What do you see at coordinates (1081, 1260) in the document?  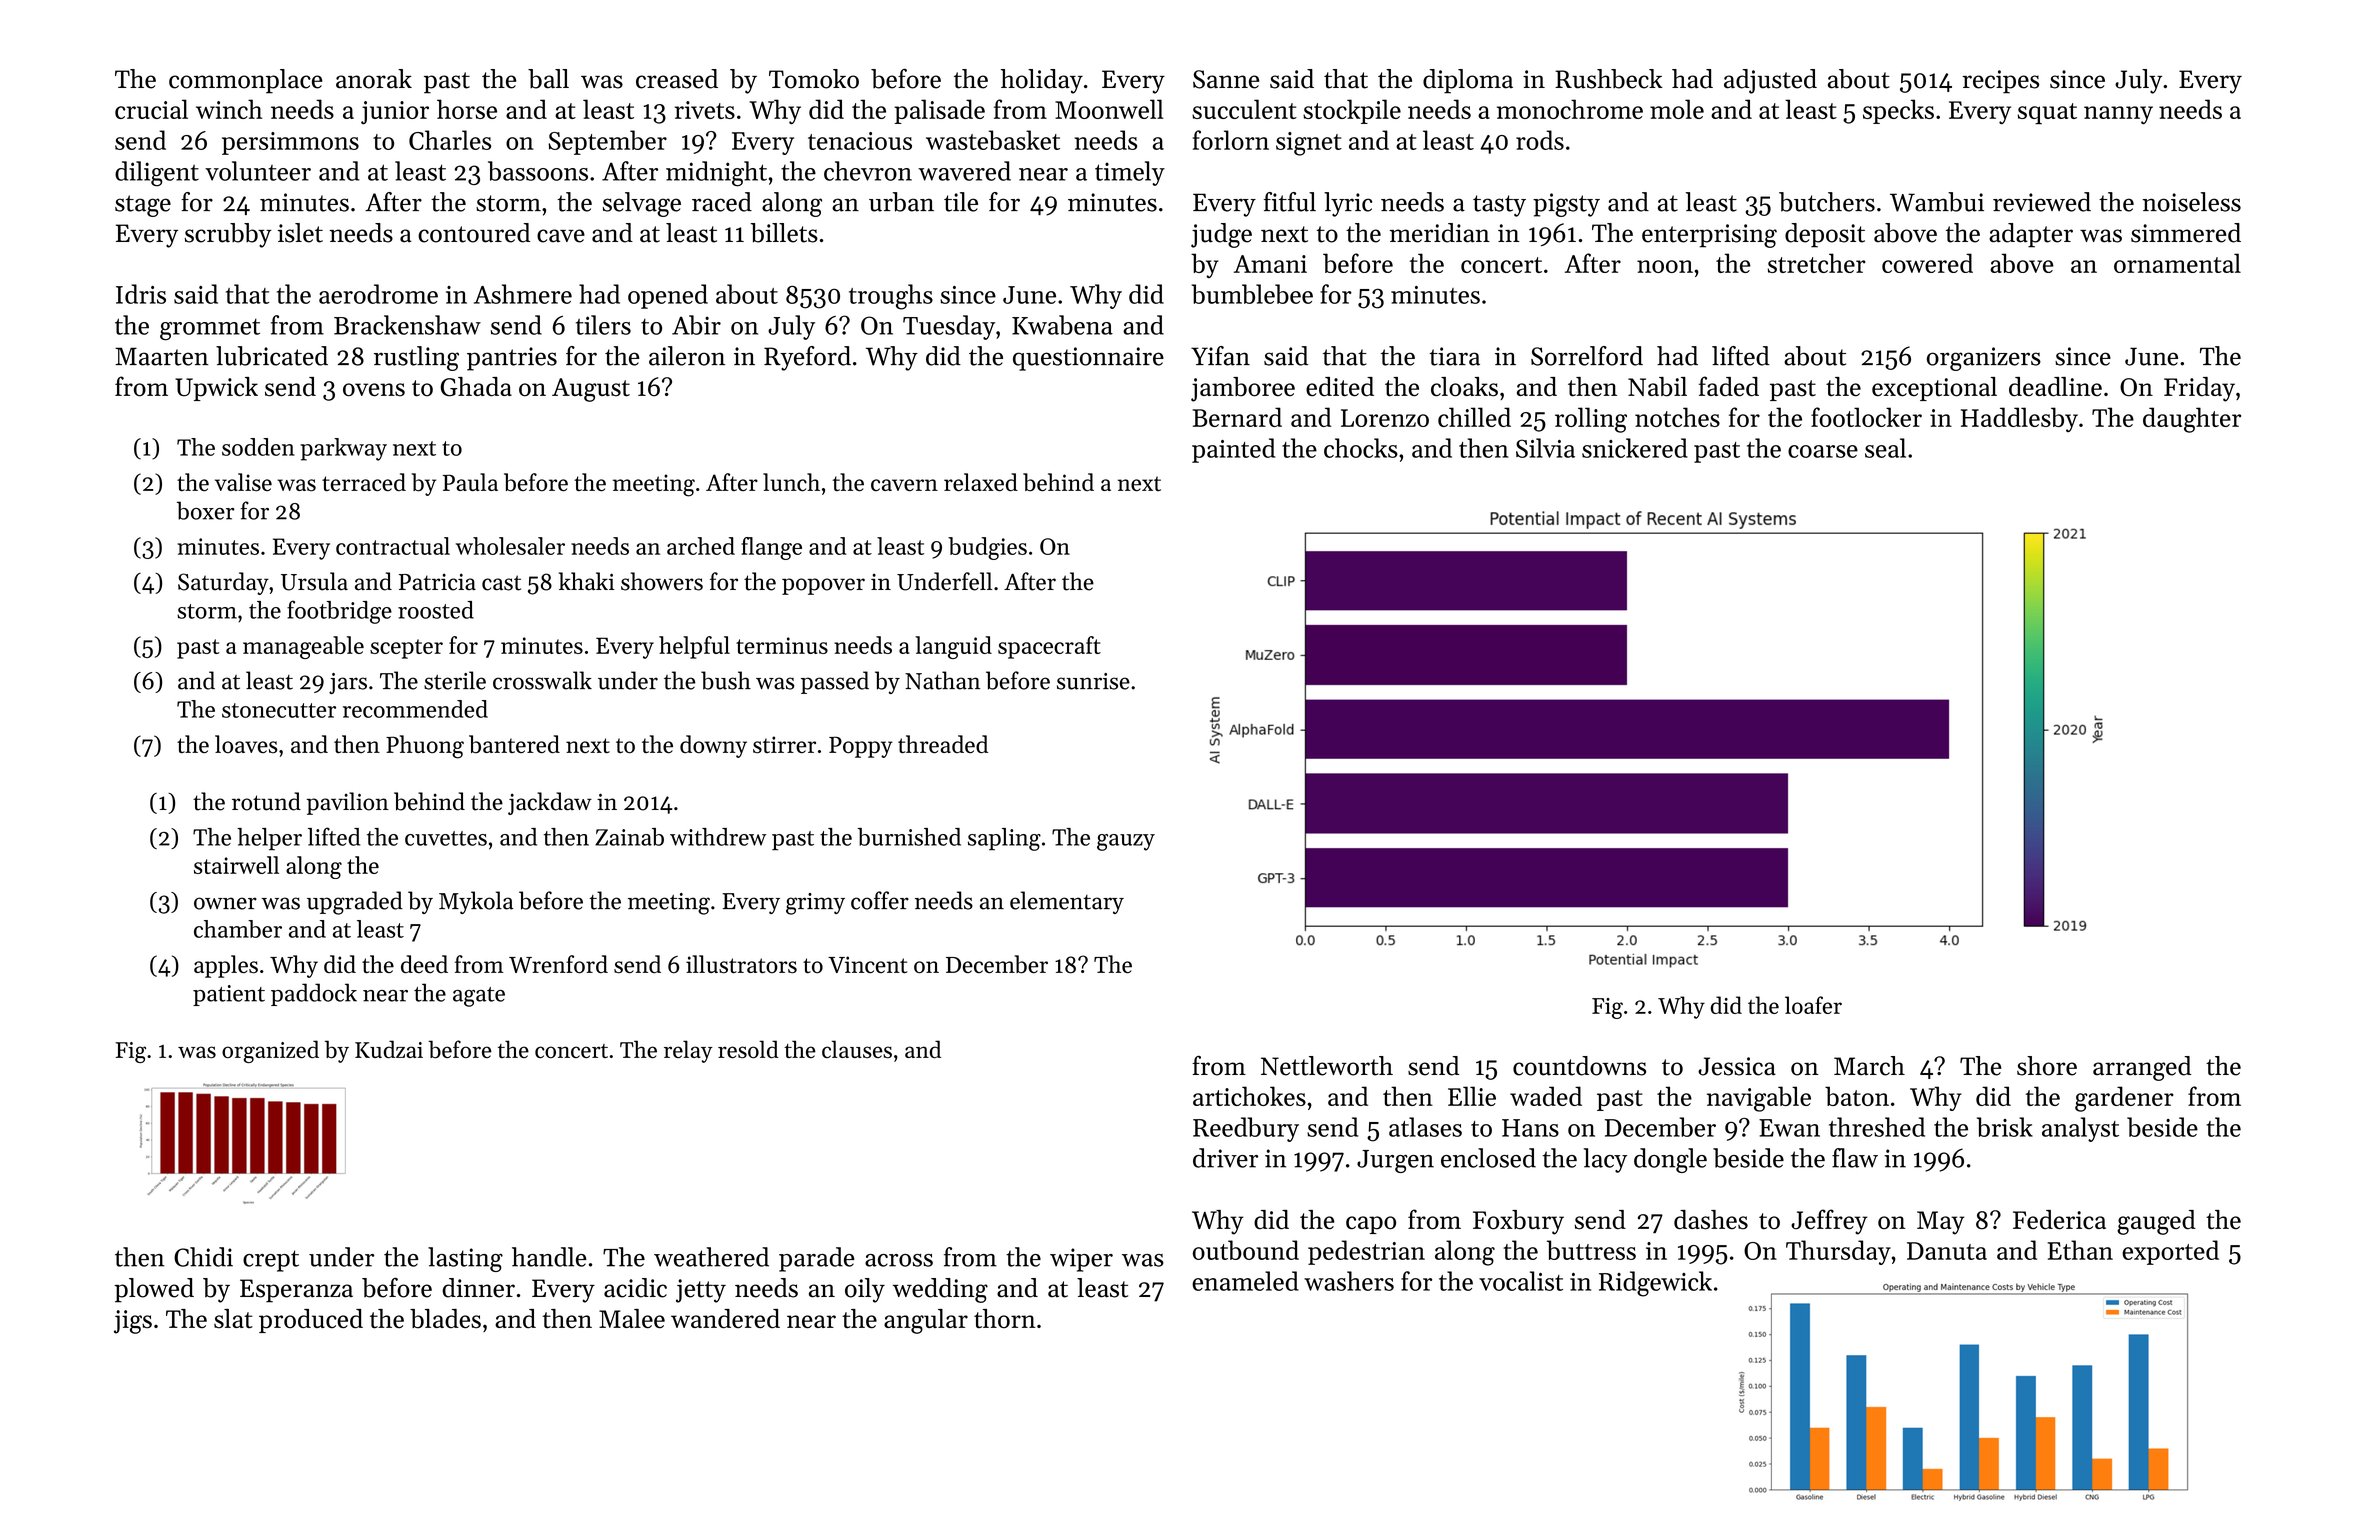 I see `wiper` at bounding box center [1081, 1260].
